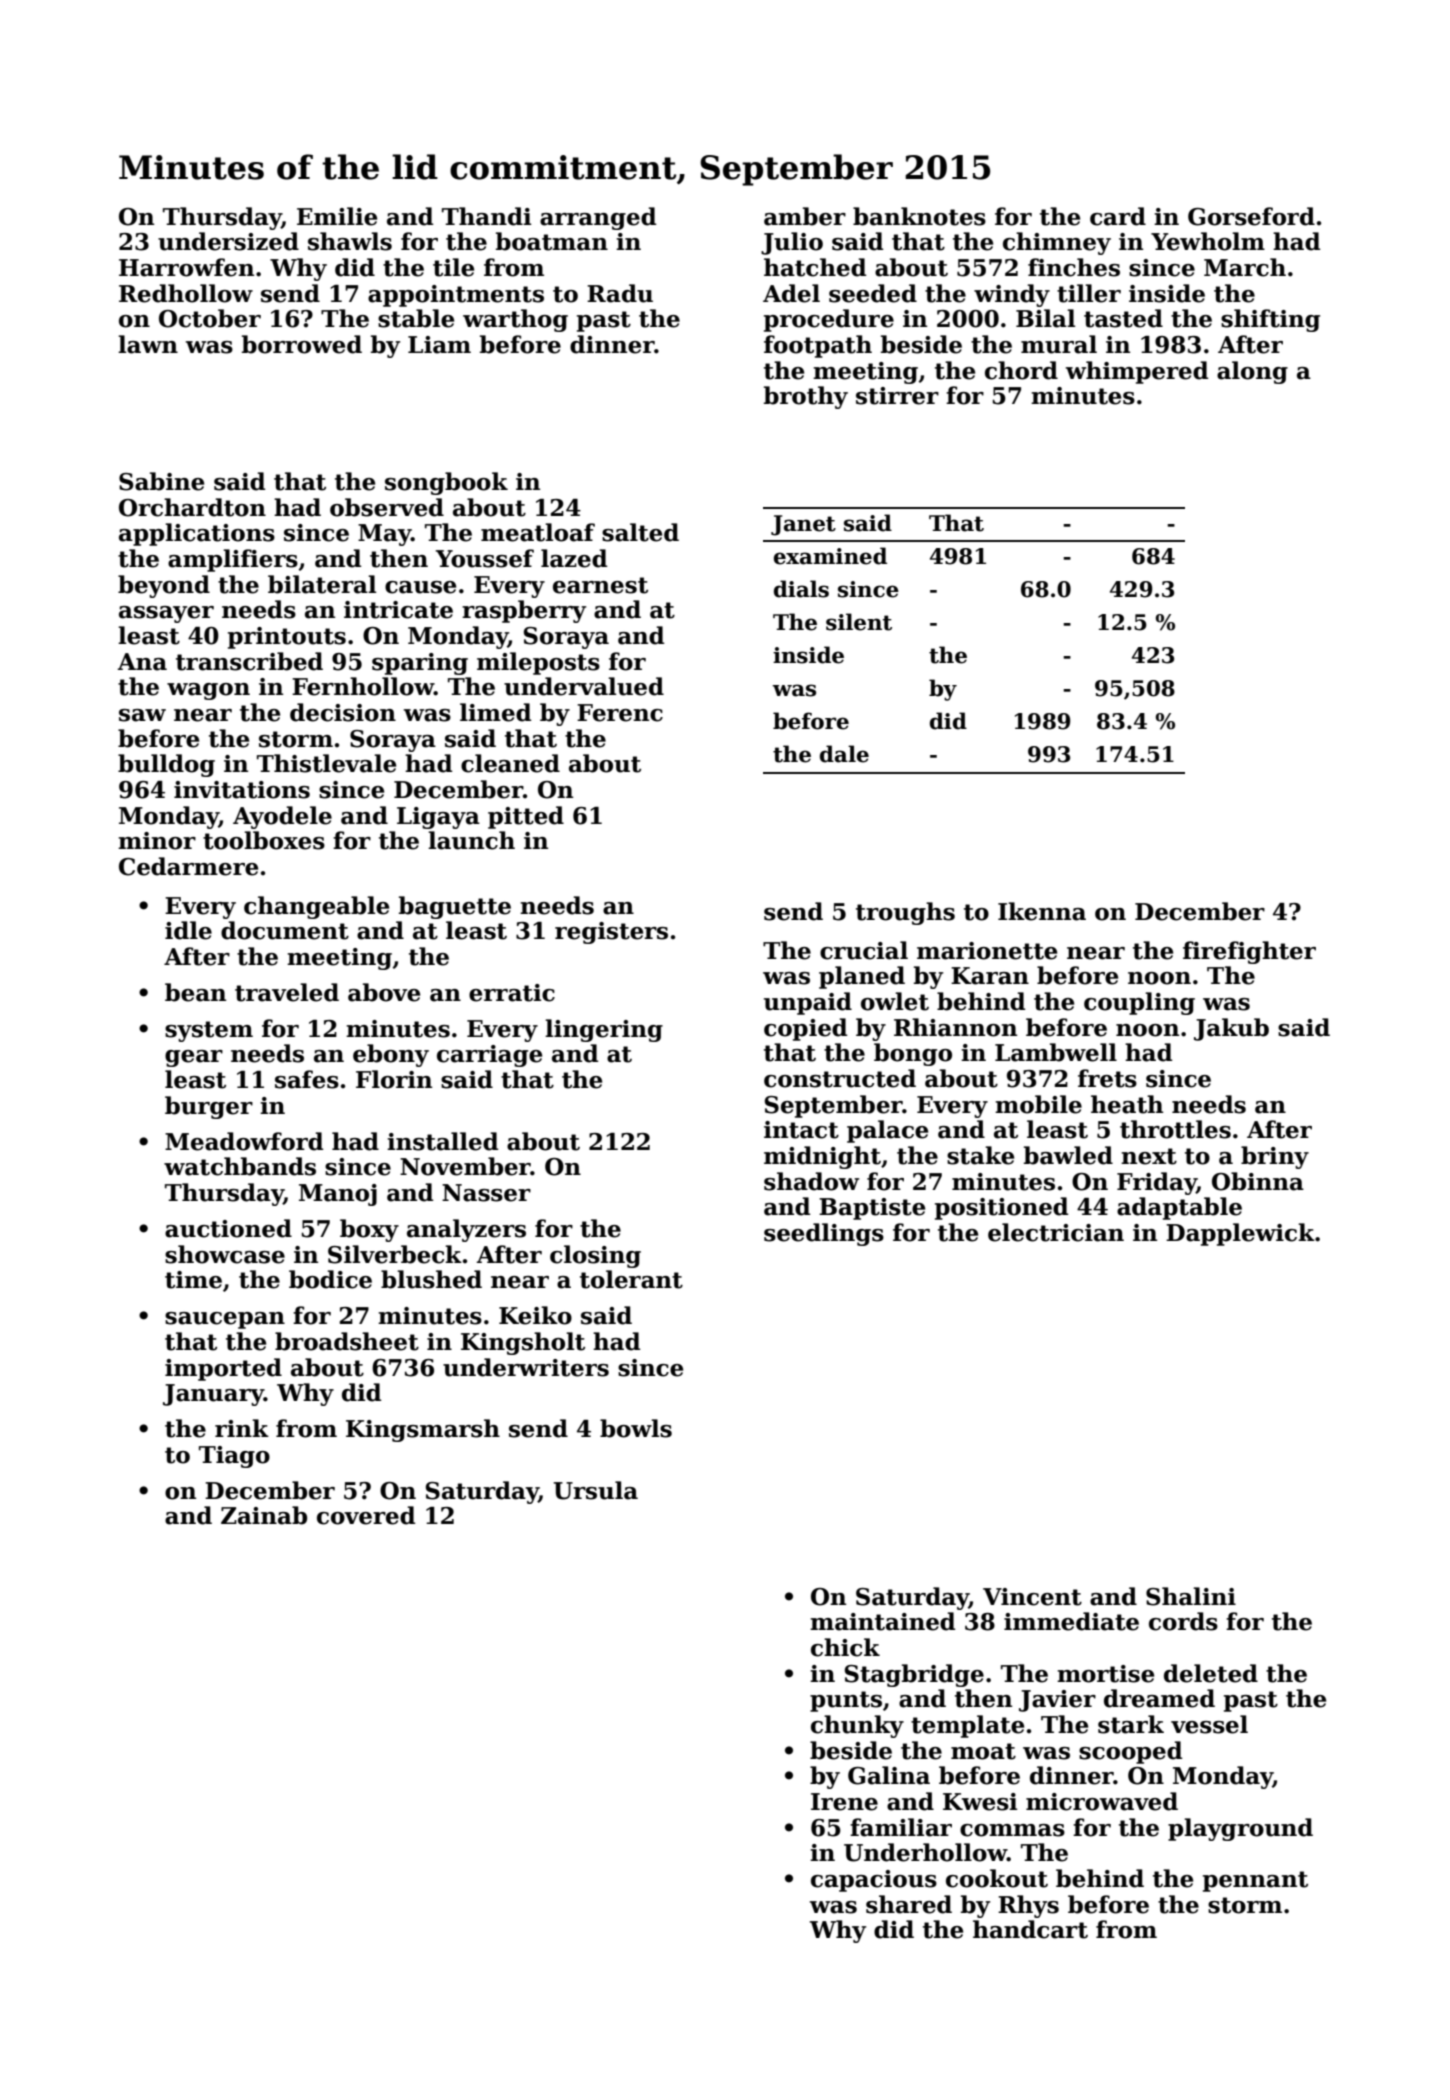  What do you see at coordinates (1068, 1155) in the screenshot?
I see `bawled` at bounding box center [1068, 1155].
